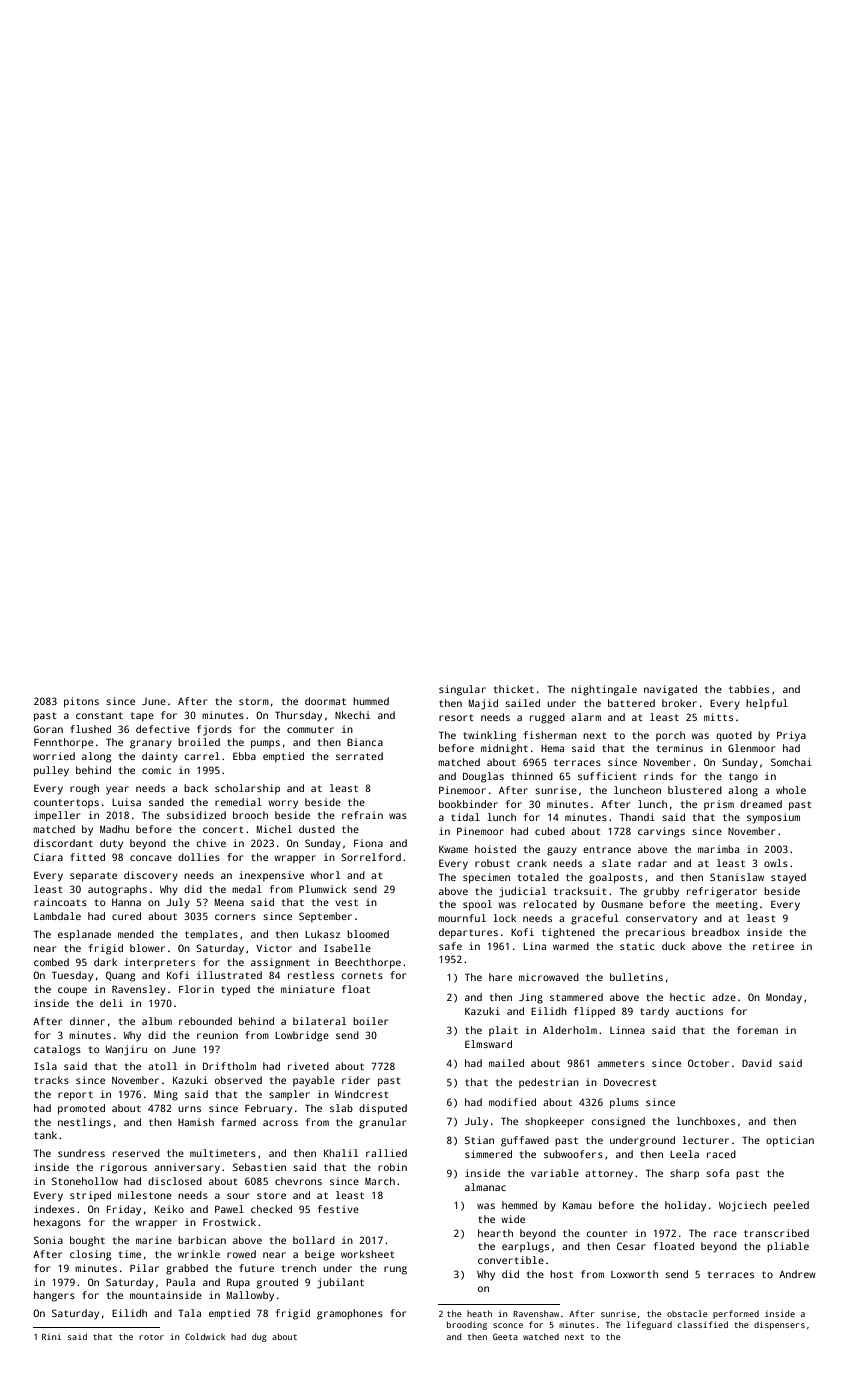 The height and width of the page is (1400, 849). I want to click on navigated, so click(670, 690).
